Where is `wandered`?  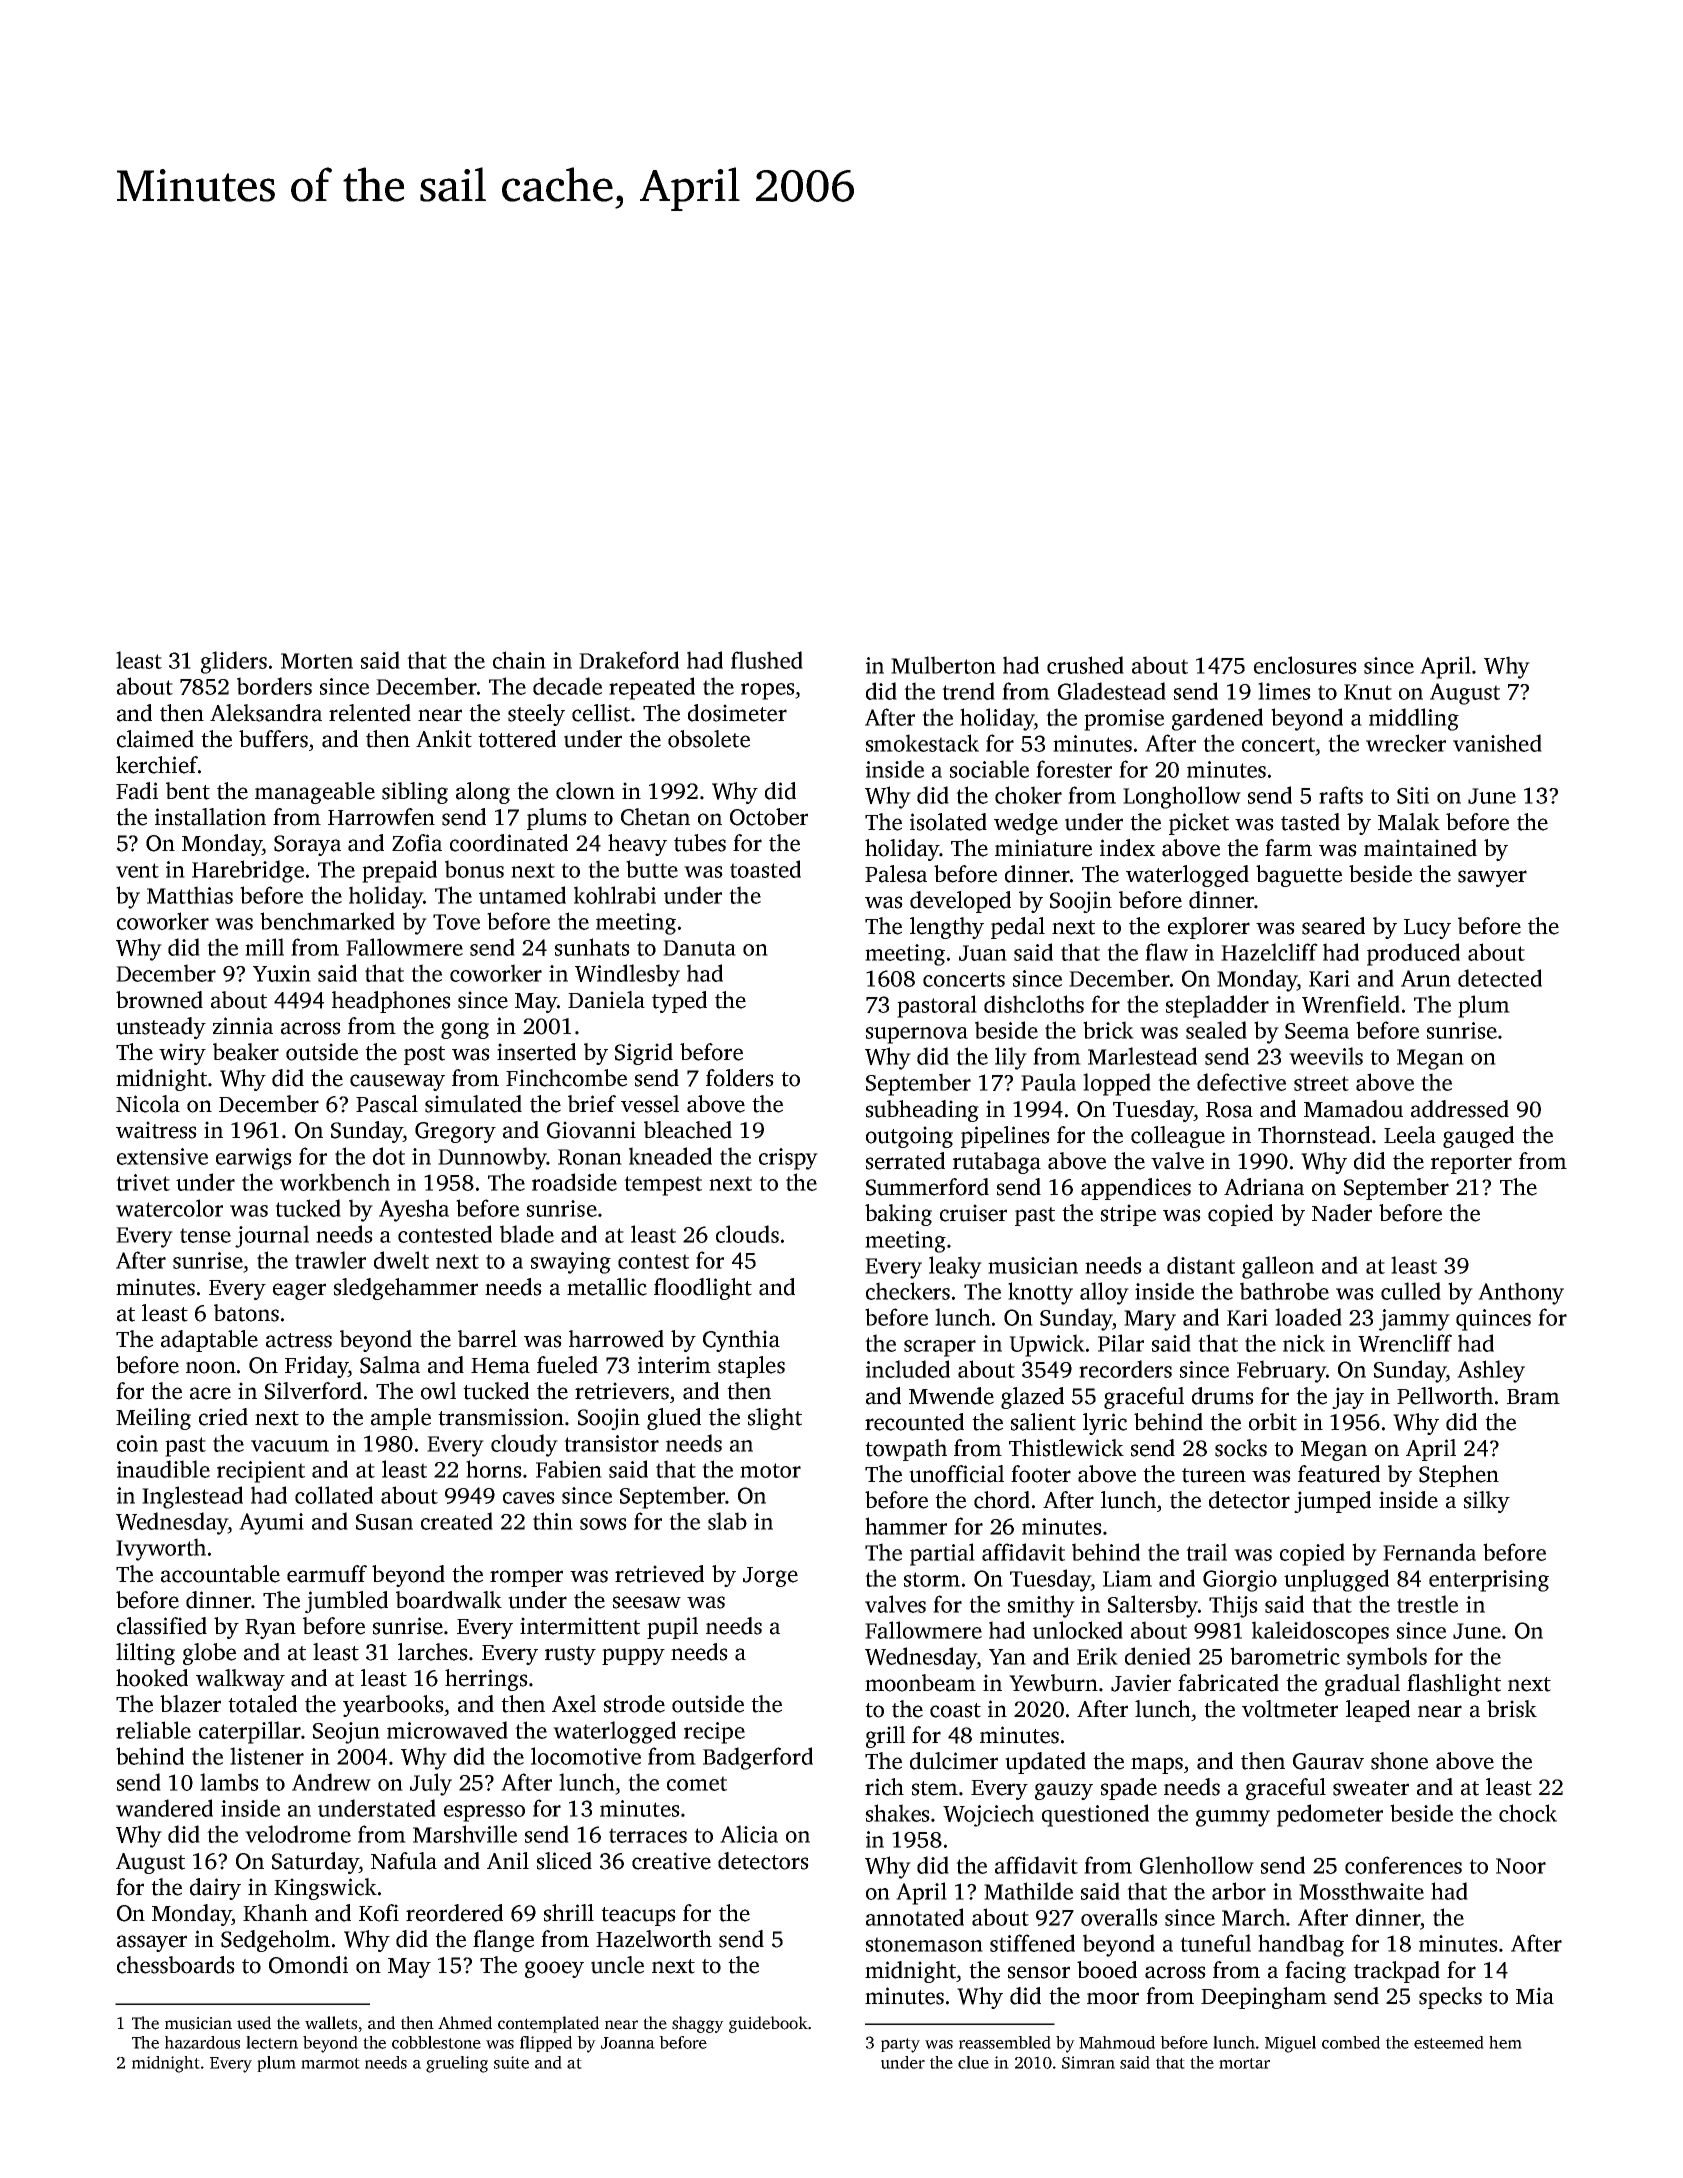 wandered is located at coordinates (164, 1808).
